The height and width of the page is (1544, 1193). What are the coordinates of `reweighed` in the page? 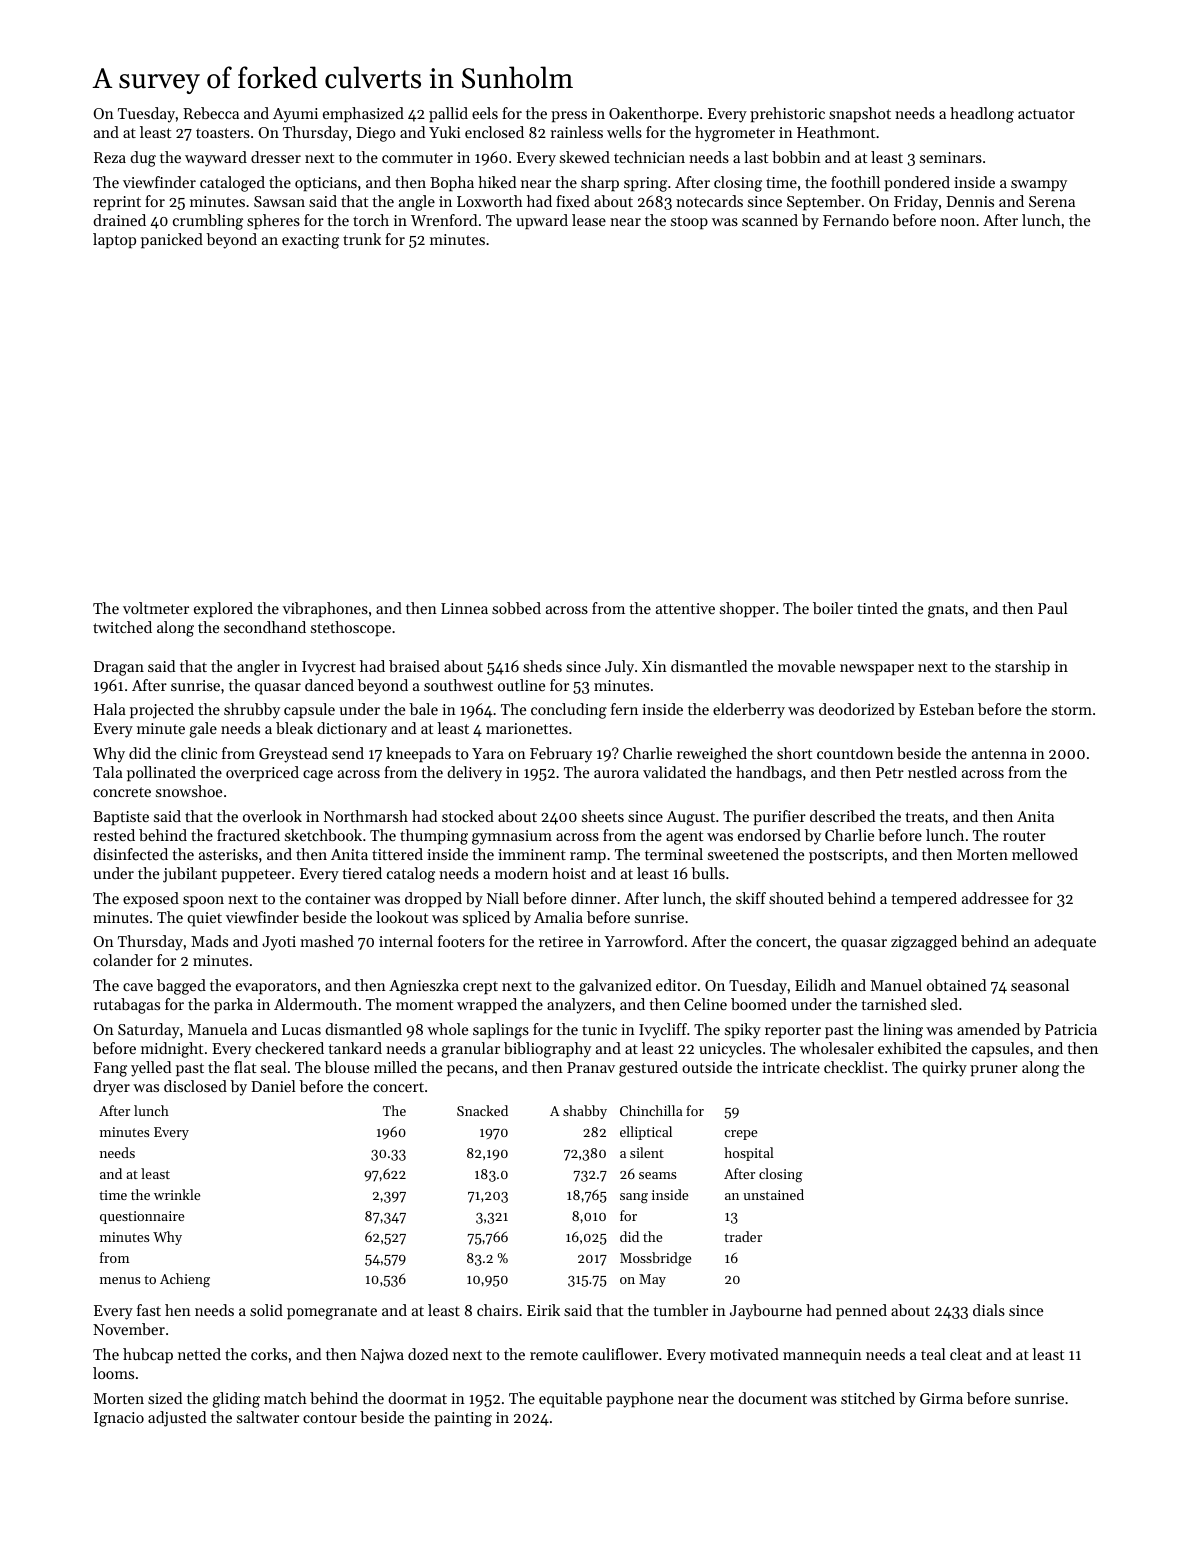 It's located at (712, 755).
